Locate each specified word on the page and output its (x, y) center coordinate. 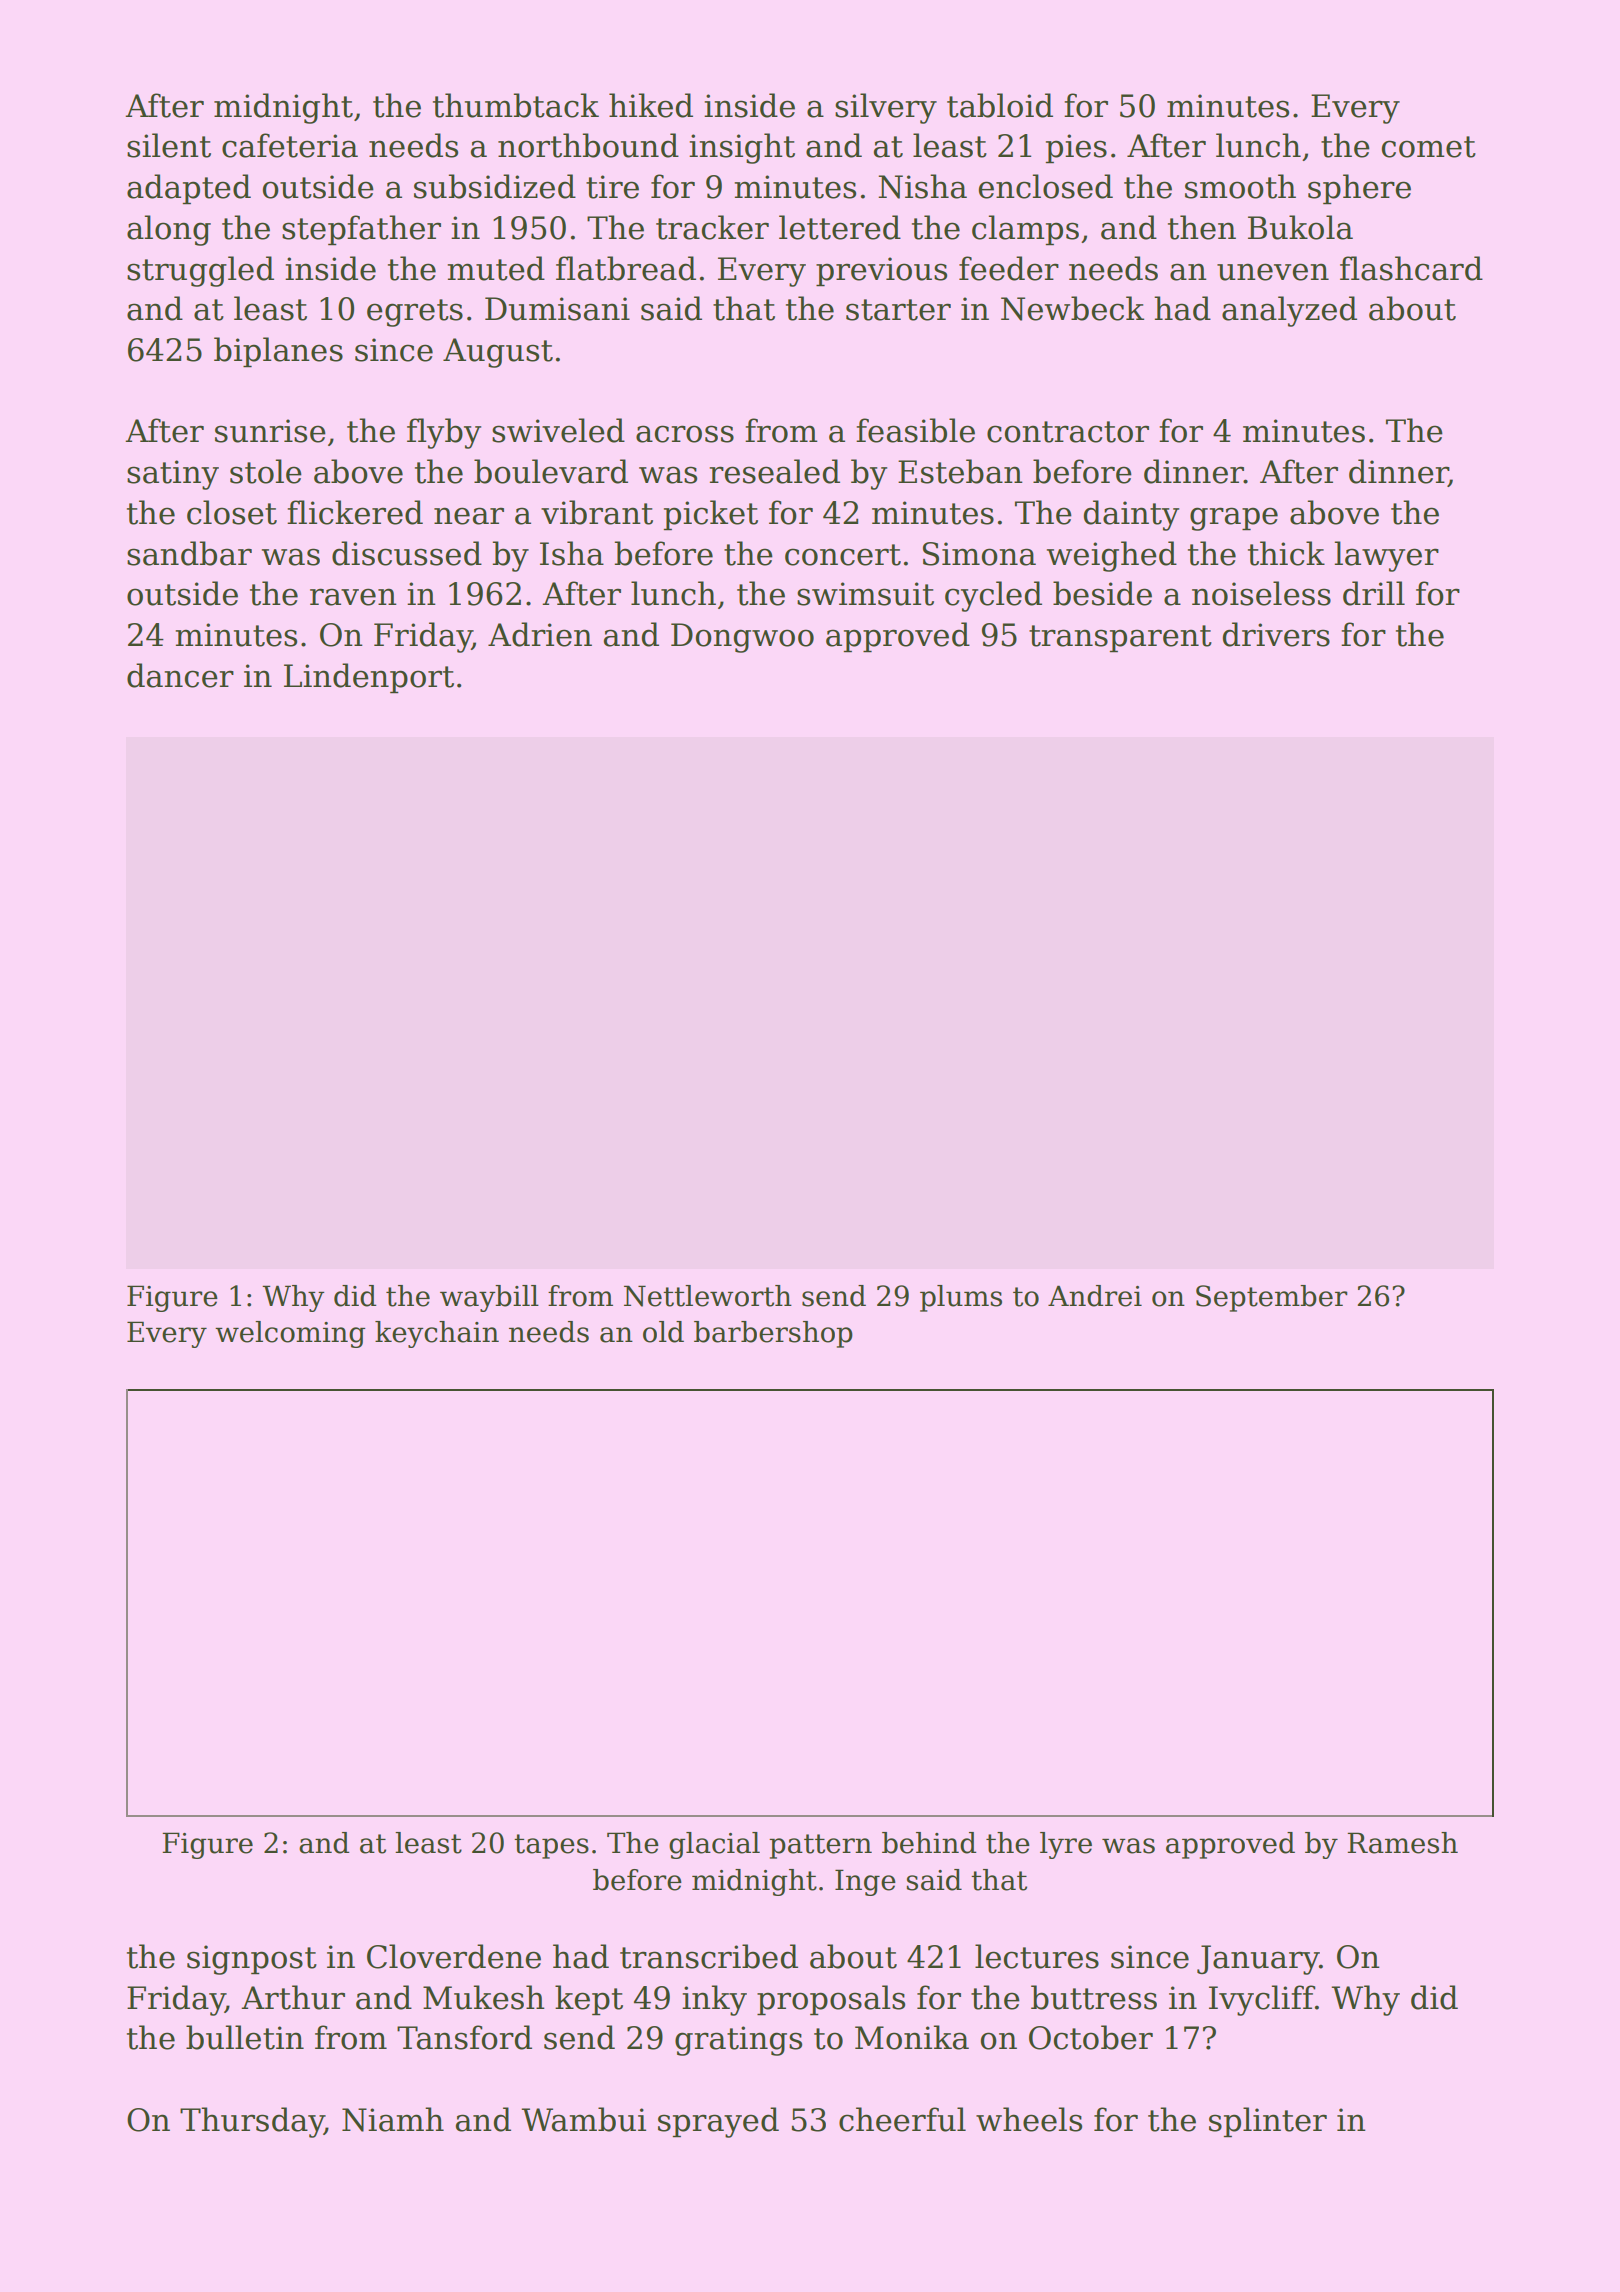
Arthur (293, 1997)
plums (961, 1298)
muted (496, 268)
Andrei (1095, 1296)
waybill (489, 1298)
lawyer (1386, 556)
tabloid (1000, 105)
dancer (180, 675)
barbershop (773, 1334)
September (1272, 1298)
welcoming (290, 1334)
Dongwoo (742, 638)
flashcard (1411, 268)
